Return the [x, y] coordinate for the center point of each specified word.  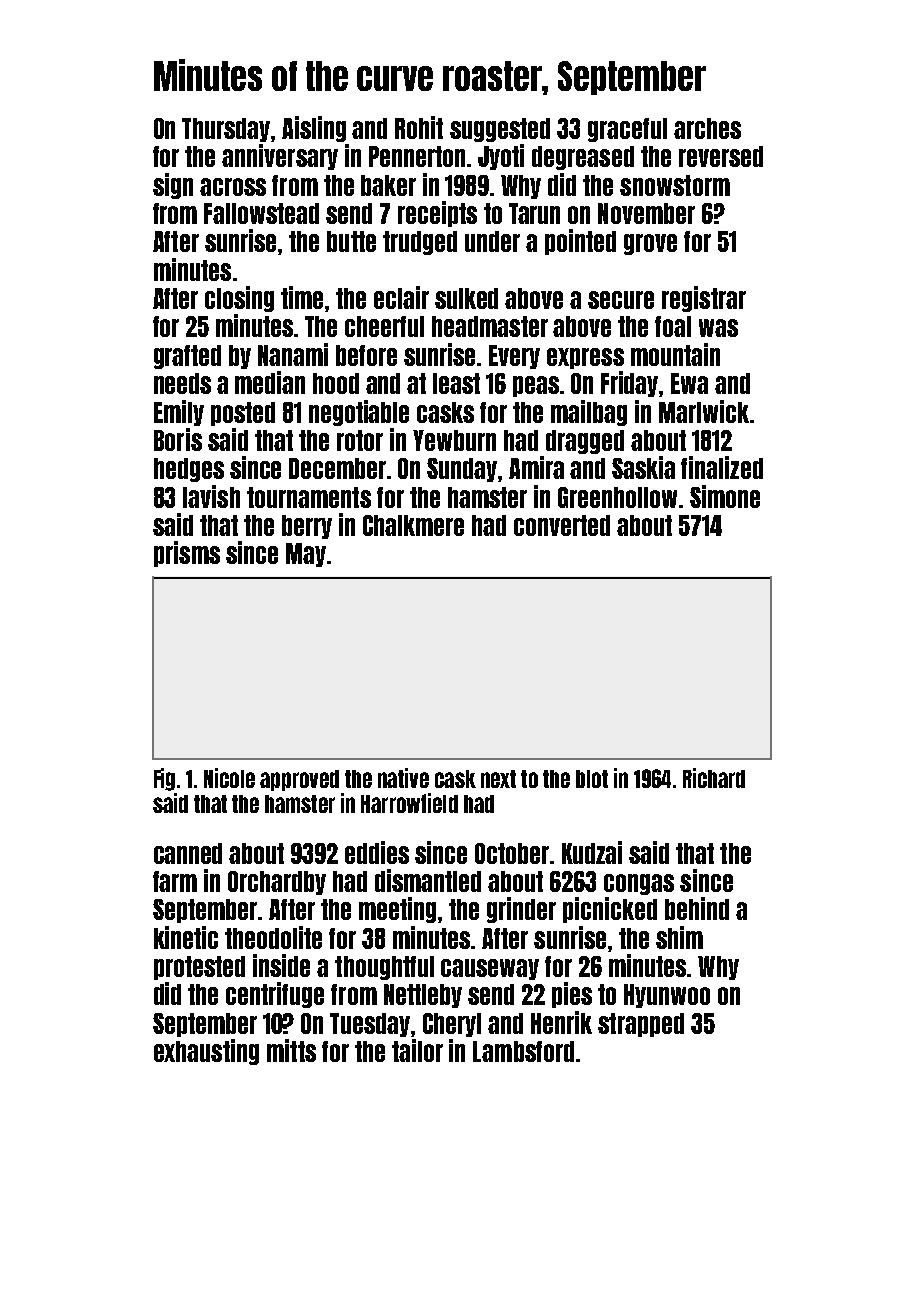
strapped [641, 1025]
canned [188, 853]
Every [514, 357]
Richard [714, 778]
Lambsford [523, 1051]
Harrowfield [409, 803]
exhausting [206, 1052]
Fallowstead [261, 213]
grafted [187, 357]
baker [388, 185]
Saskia [643, 467]
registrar [704, 299]
